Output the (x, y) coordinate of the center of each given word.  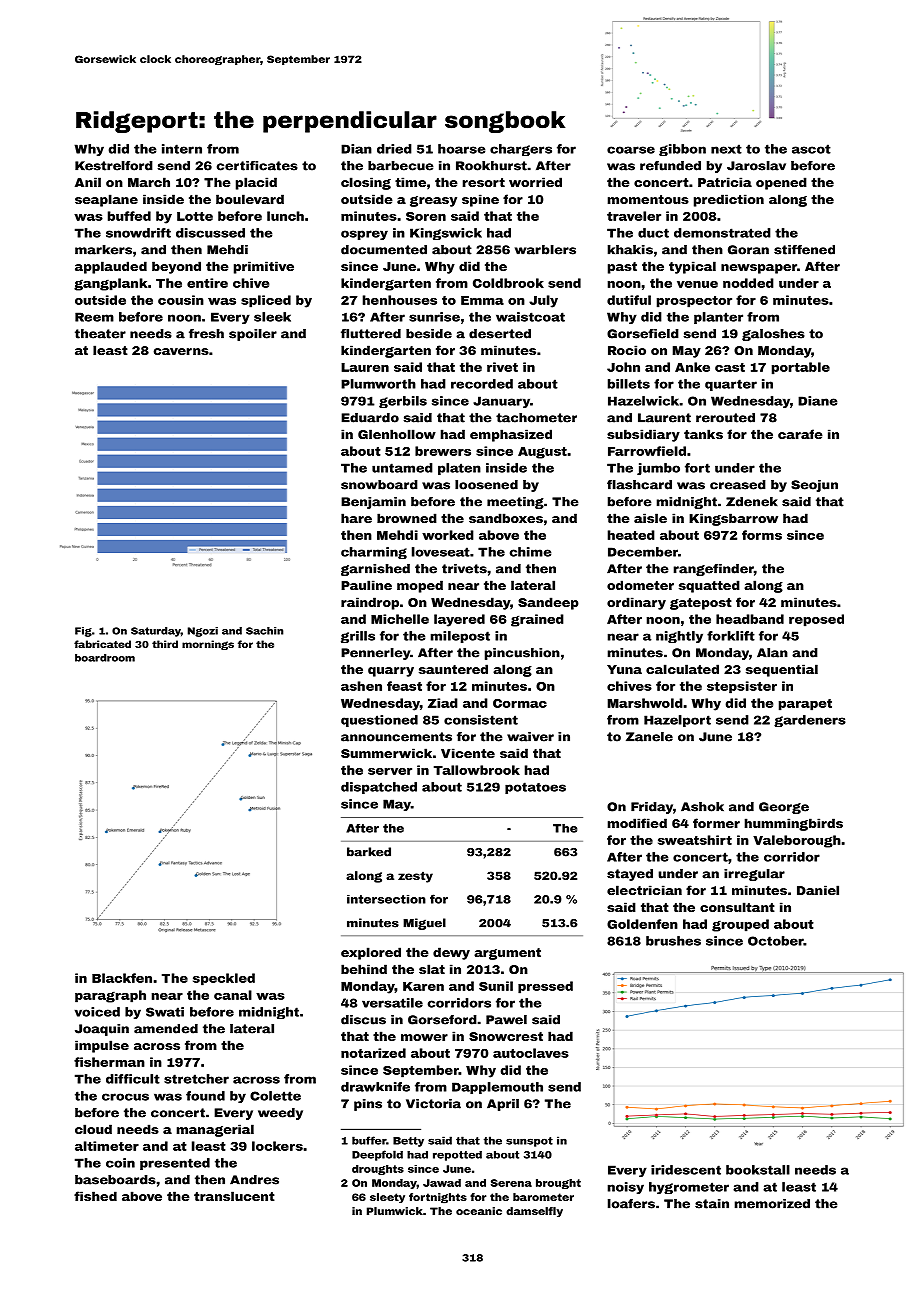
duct (653, 233)
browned (407, 518)
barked (369, 852)
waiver (530, 737)
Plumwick (395, 1211)
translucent (234, 1196)
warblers (545, 250)
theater (100, 334)
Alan (772, 653)
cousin (181, 300)
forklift (731, 636)
